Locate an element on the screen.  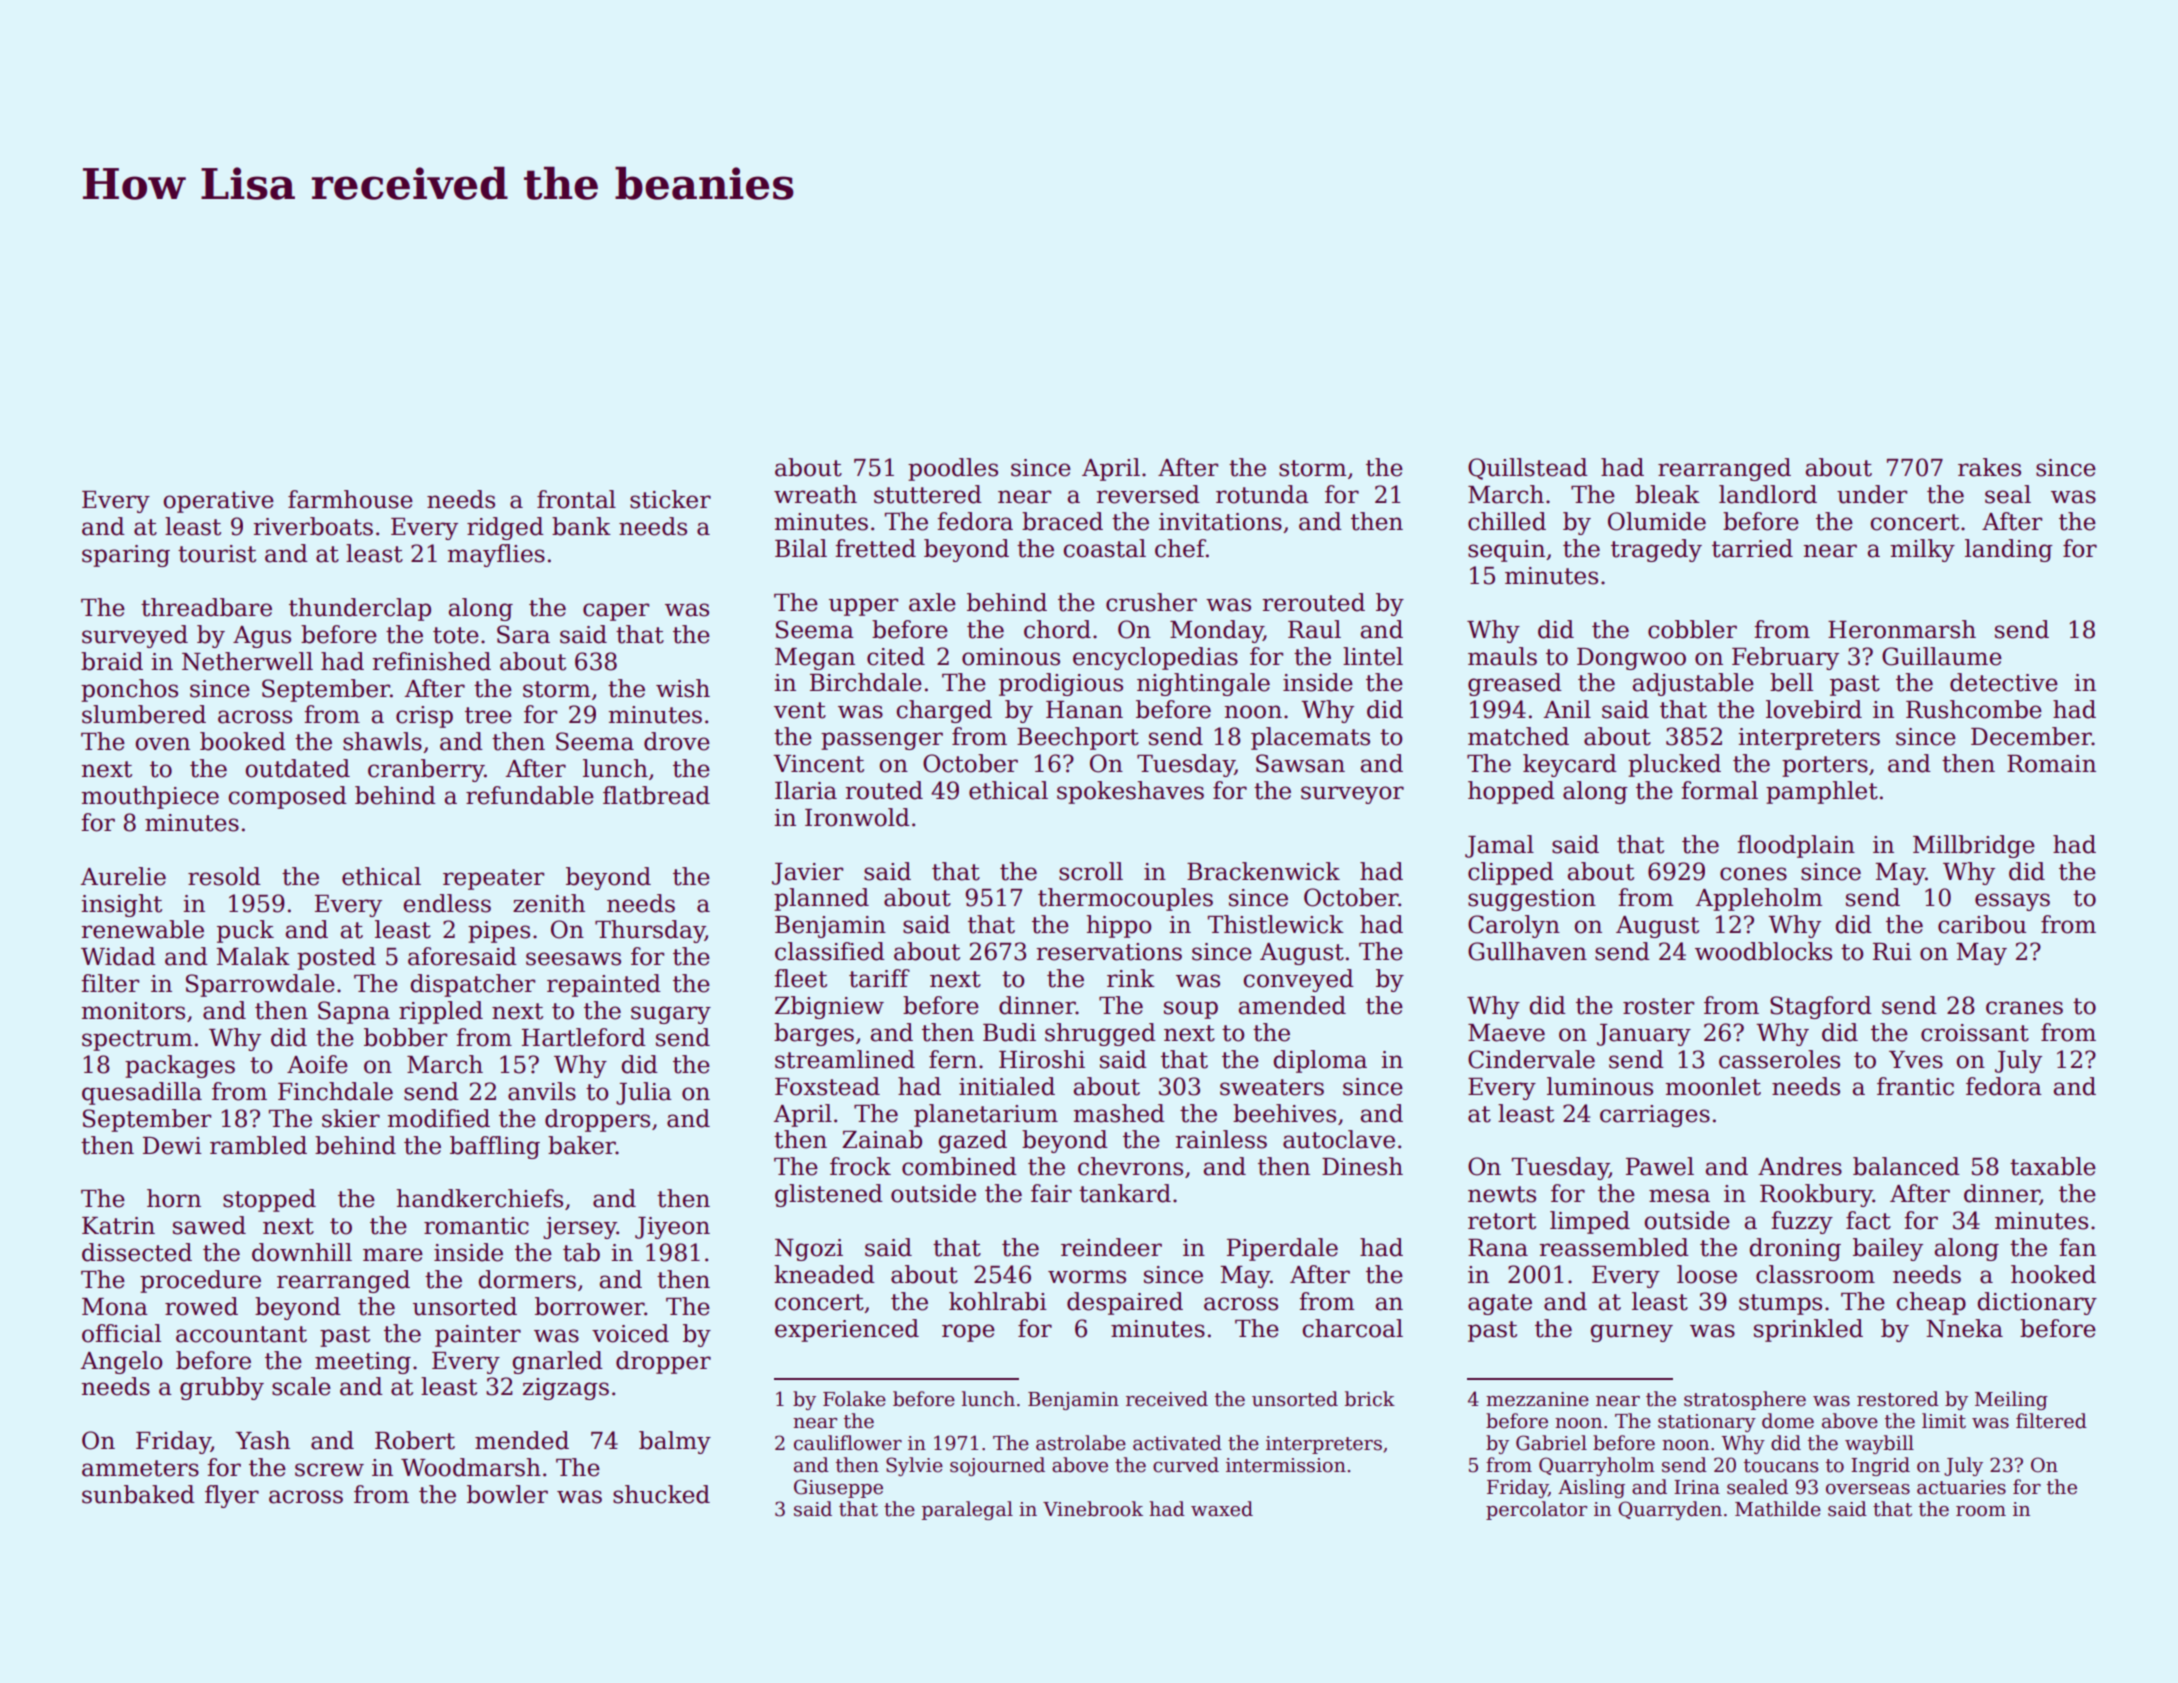
tragedy is located at coordinates (1656, 550).
